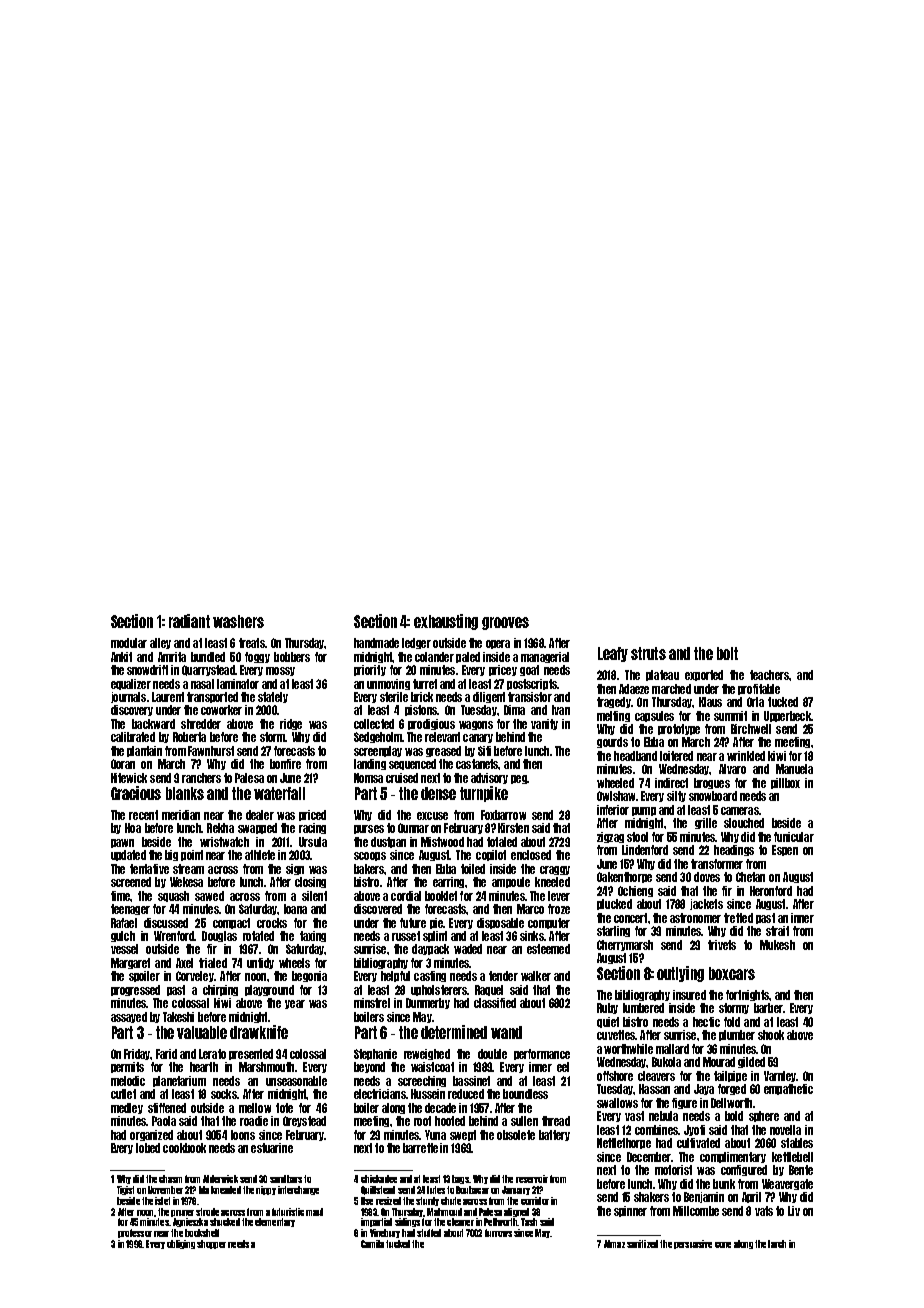 This page has height=1308, width=924. I want to click on Almaz, so click(614, 1244).
